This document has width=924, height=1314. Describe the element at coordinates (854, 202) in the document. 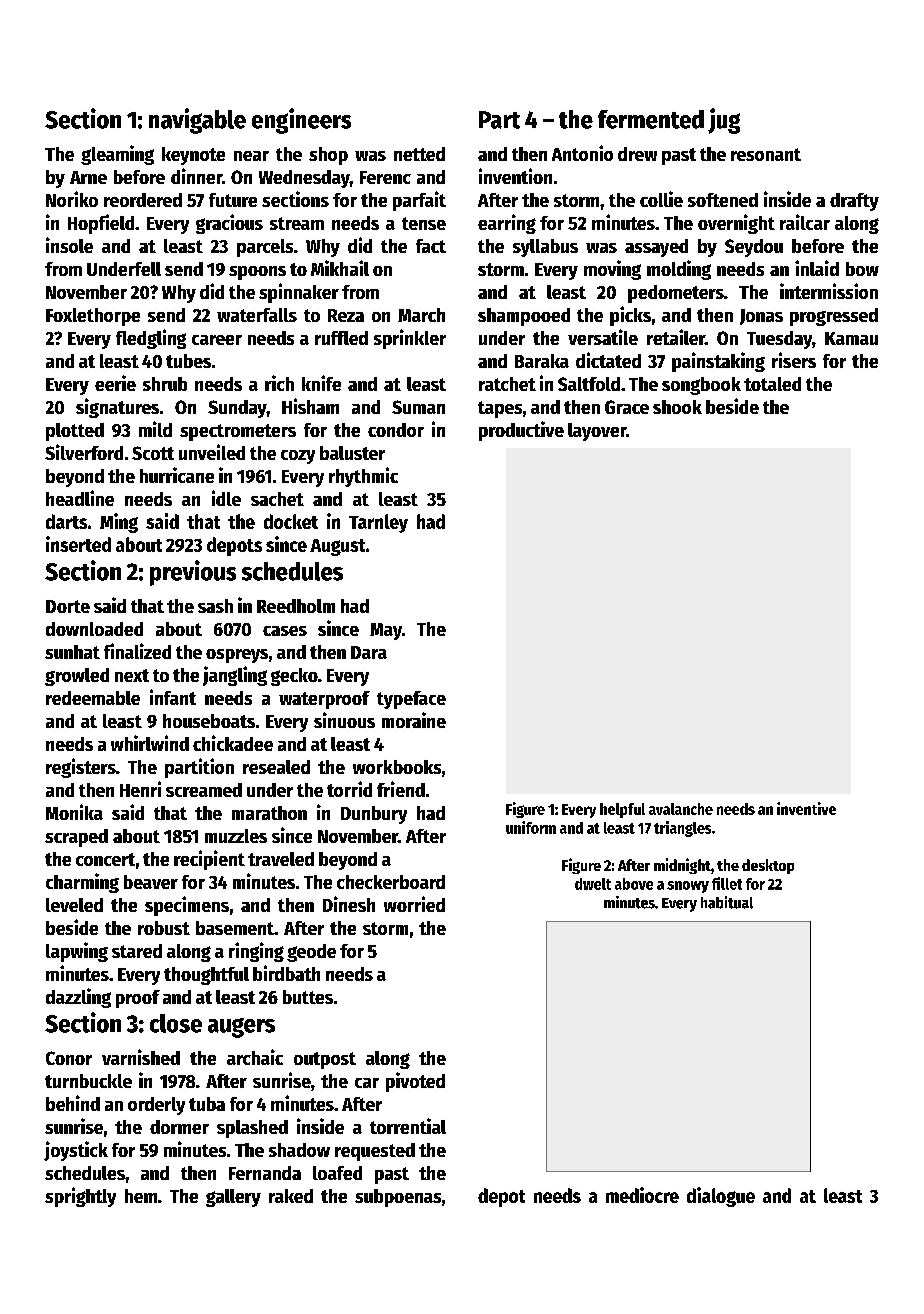

I see `drafty` at that location.
